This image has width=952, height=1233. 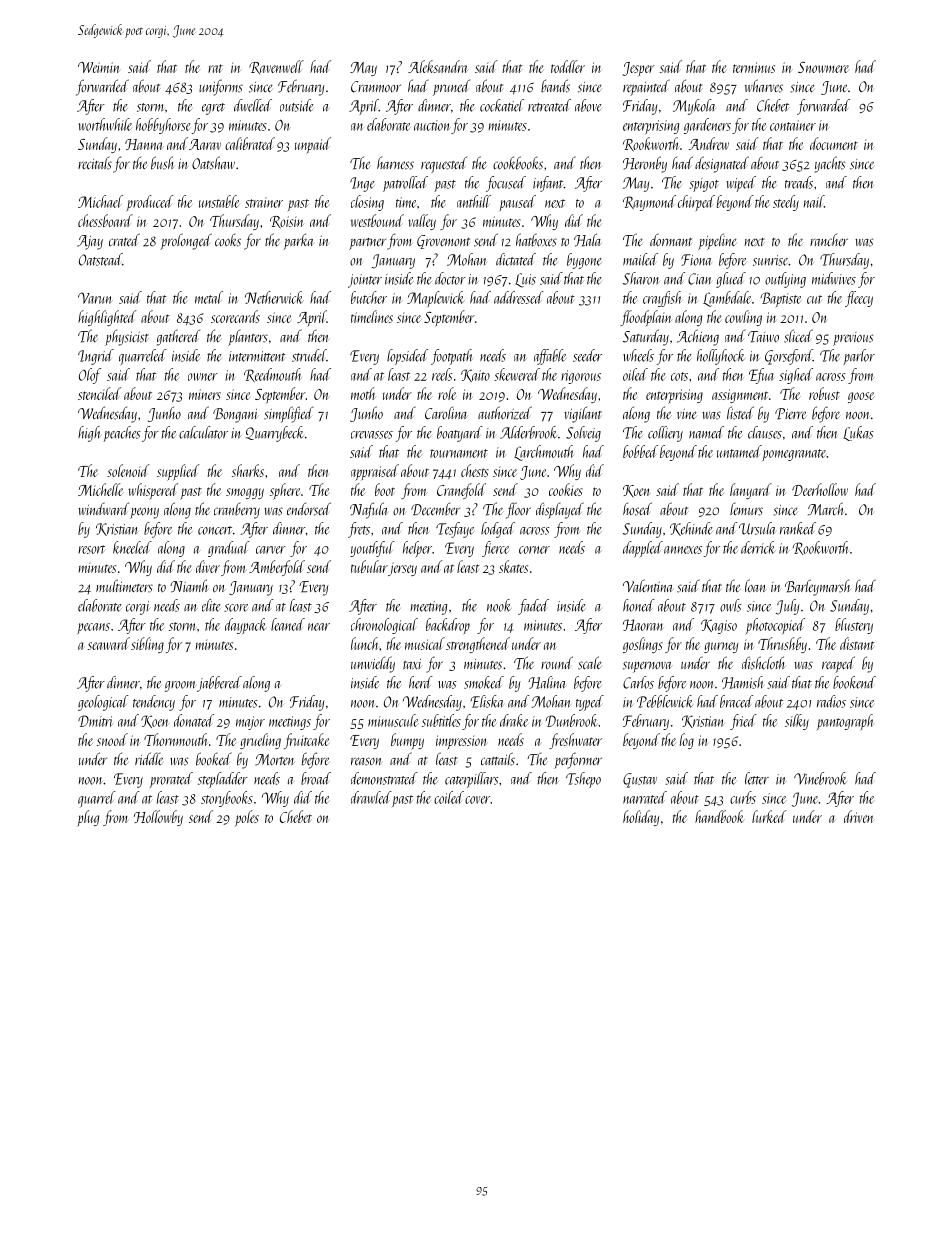 I want to click on fruitcake, so click(x=306, y=741).
